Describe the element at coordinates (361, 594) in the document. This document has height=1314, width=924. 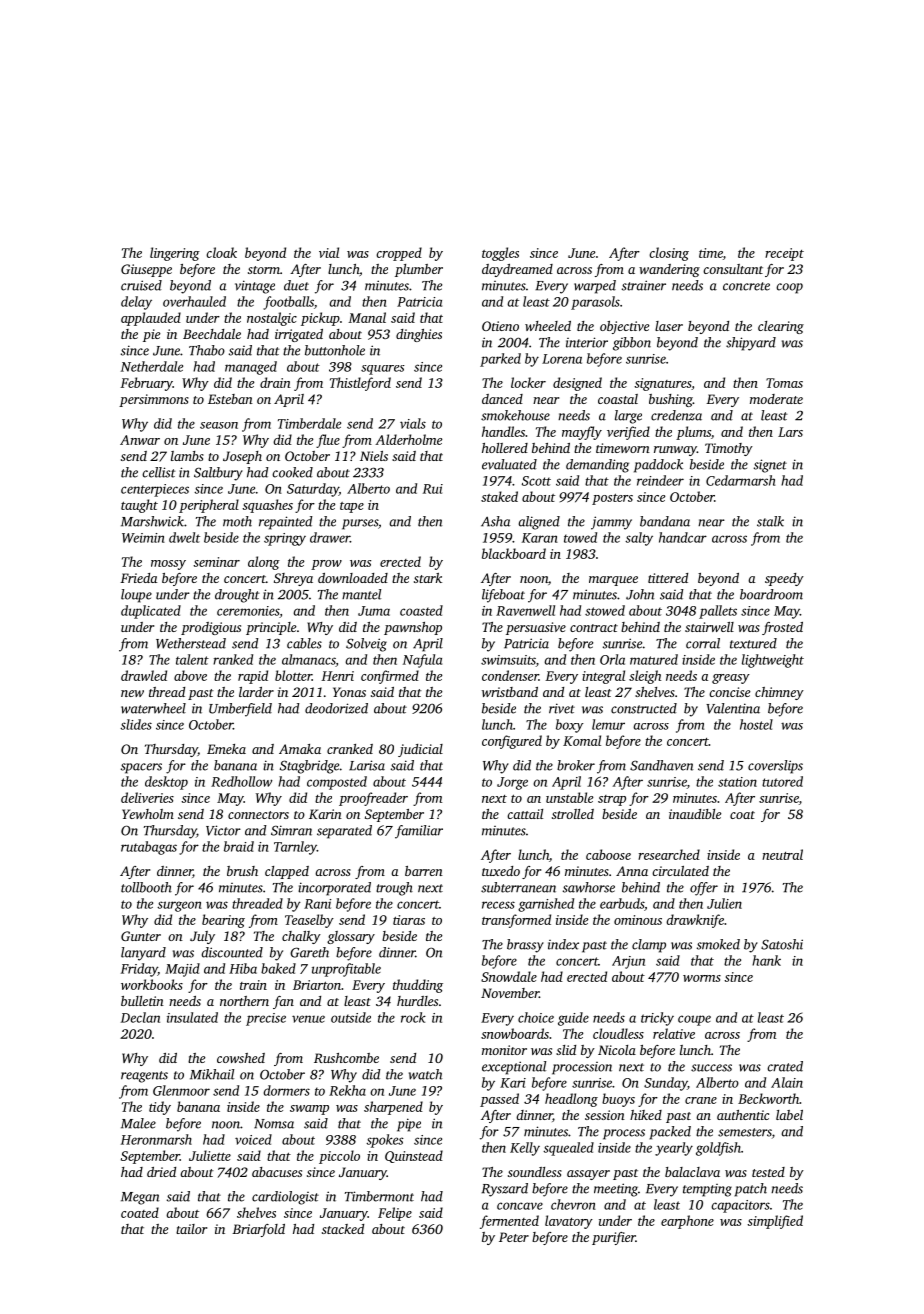
I see `mantel` at that location.
